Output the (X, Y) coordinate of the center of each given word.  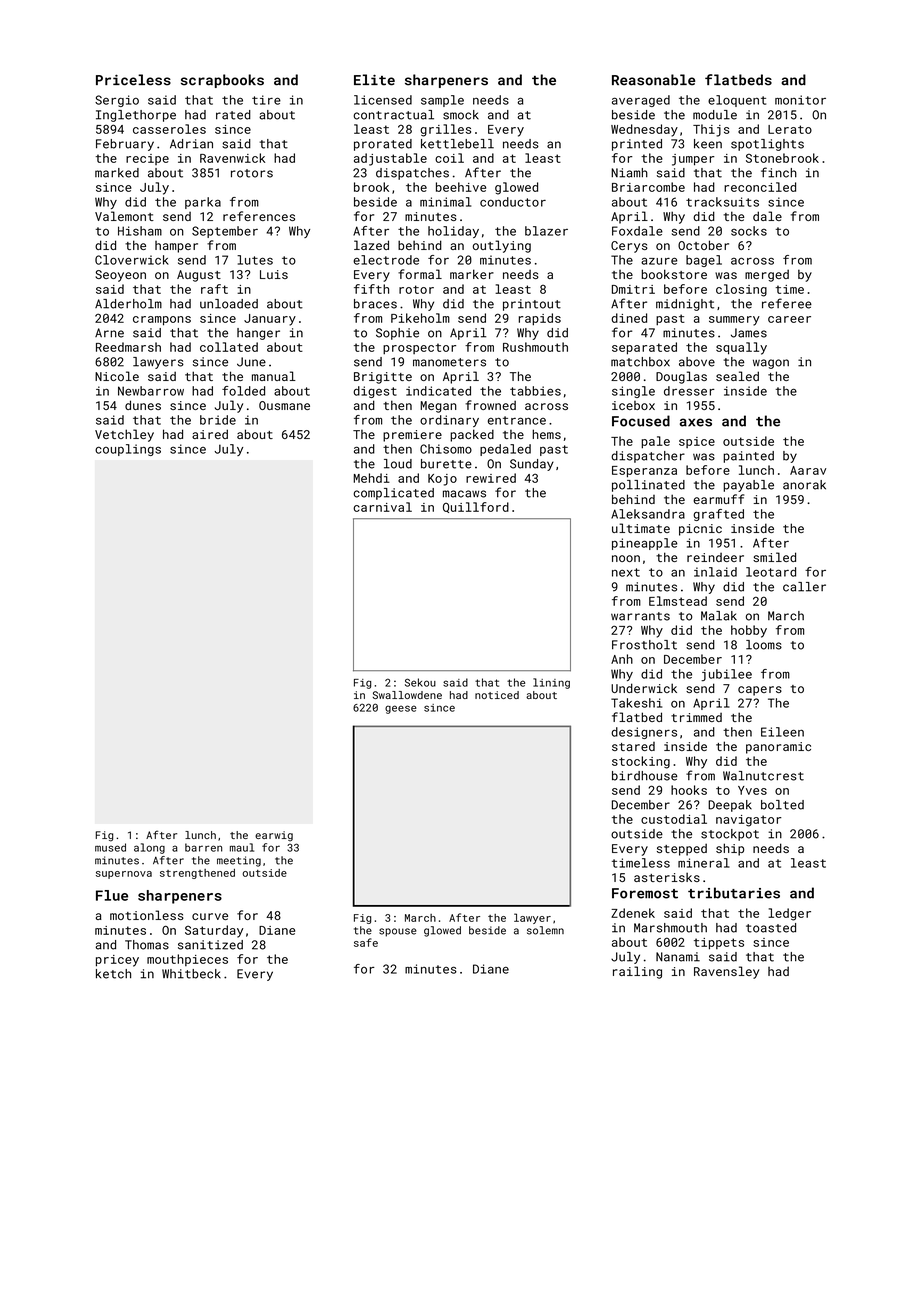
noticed (497, 695)
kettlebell (457, 144)
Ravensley (727, 972)
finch (779, 172)
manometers (449, 362)
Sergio (117, 101)
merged (767, 275)
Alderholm (128, 304)
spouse (398, 932)
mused (110, 847)
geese (401, 709)
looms (764, 645)
